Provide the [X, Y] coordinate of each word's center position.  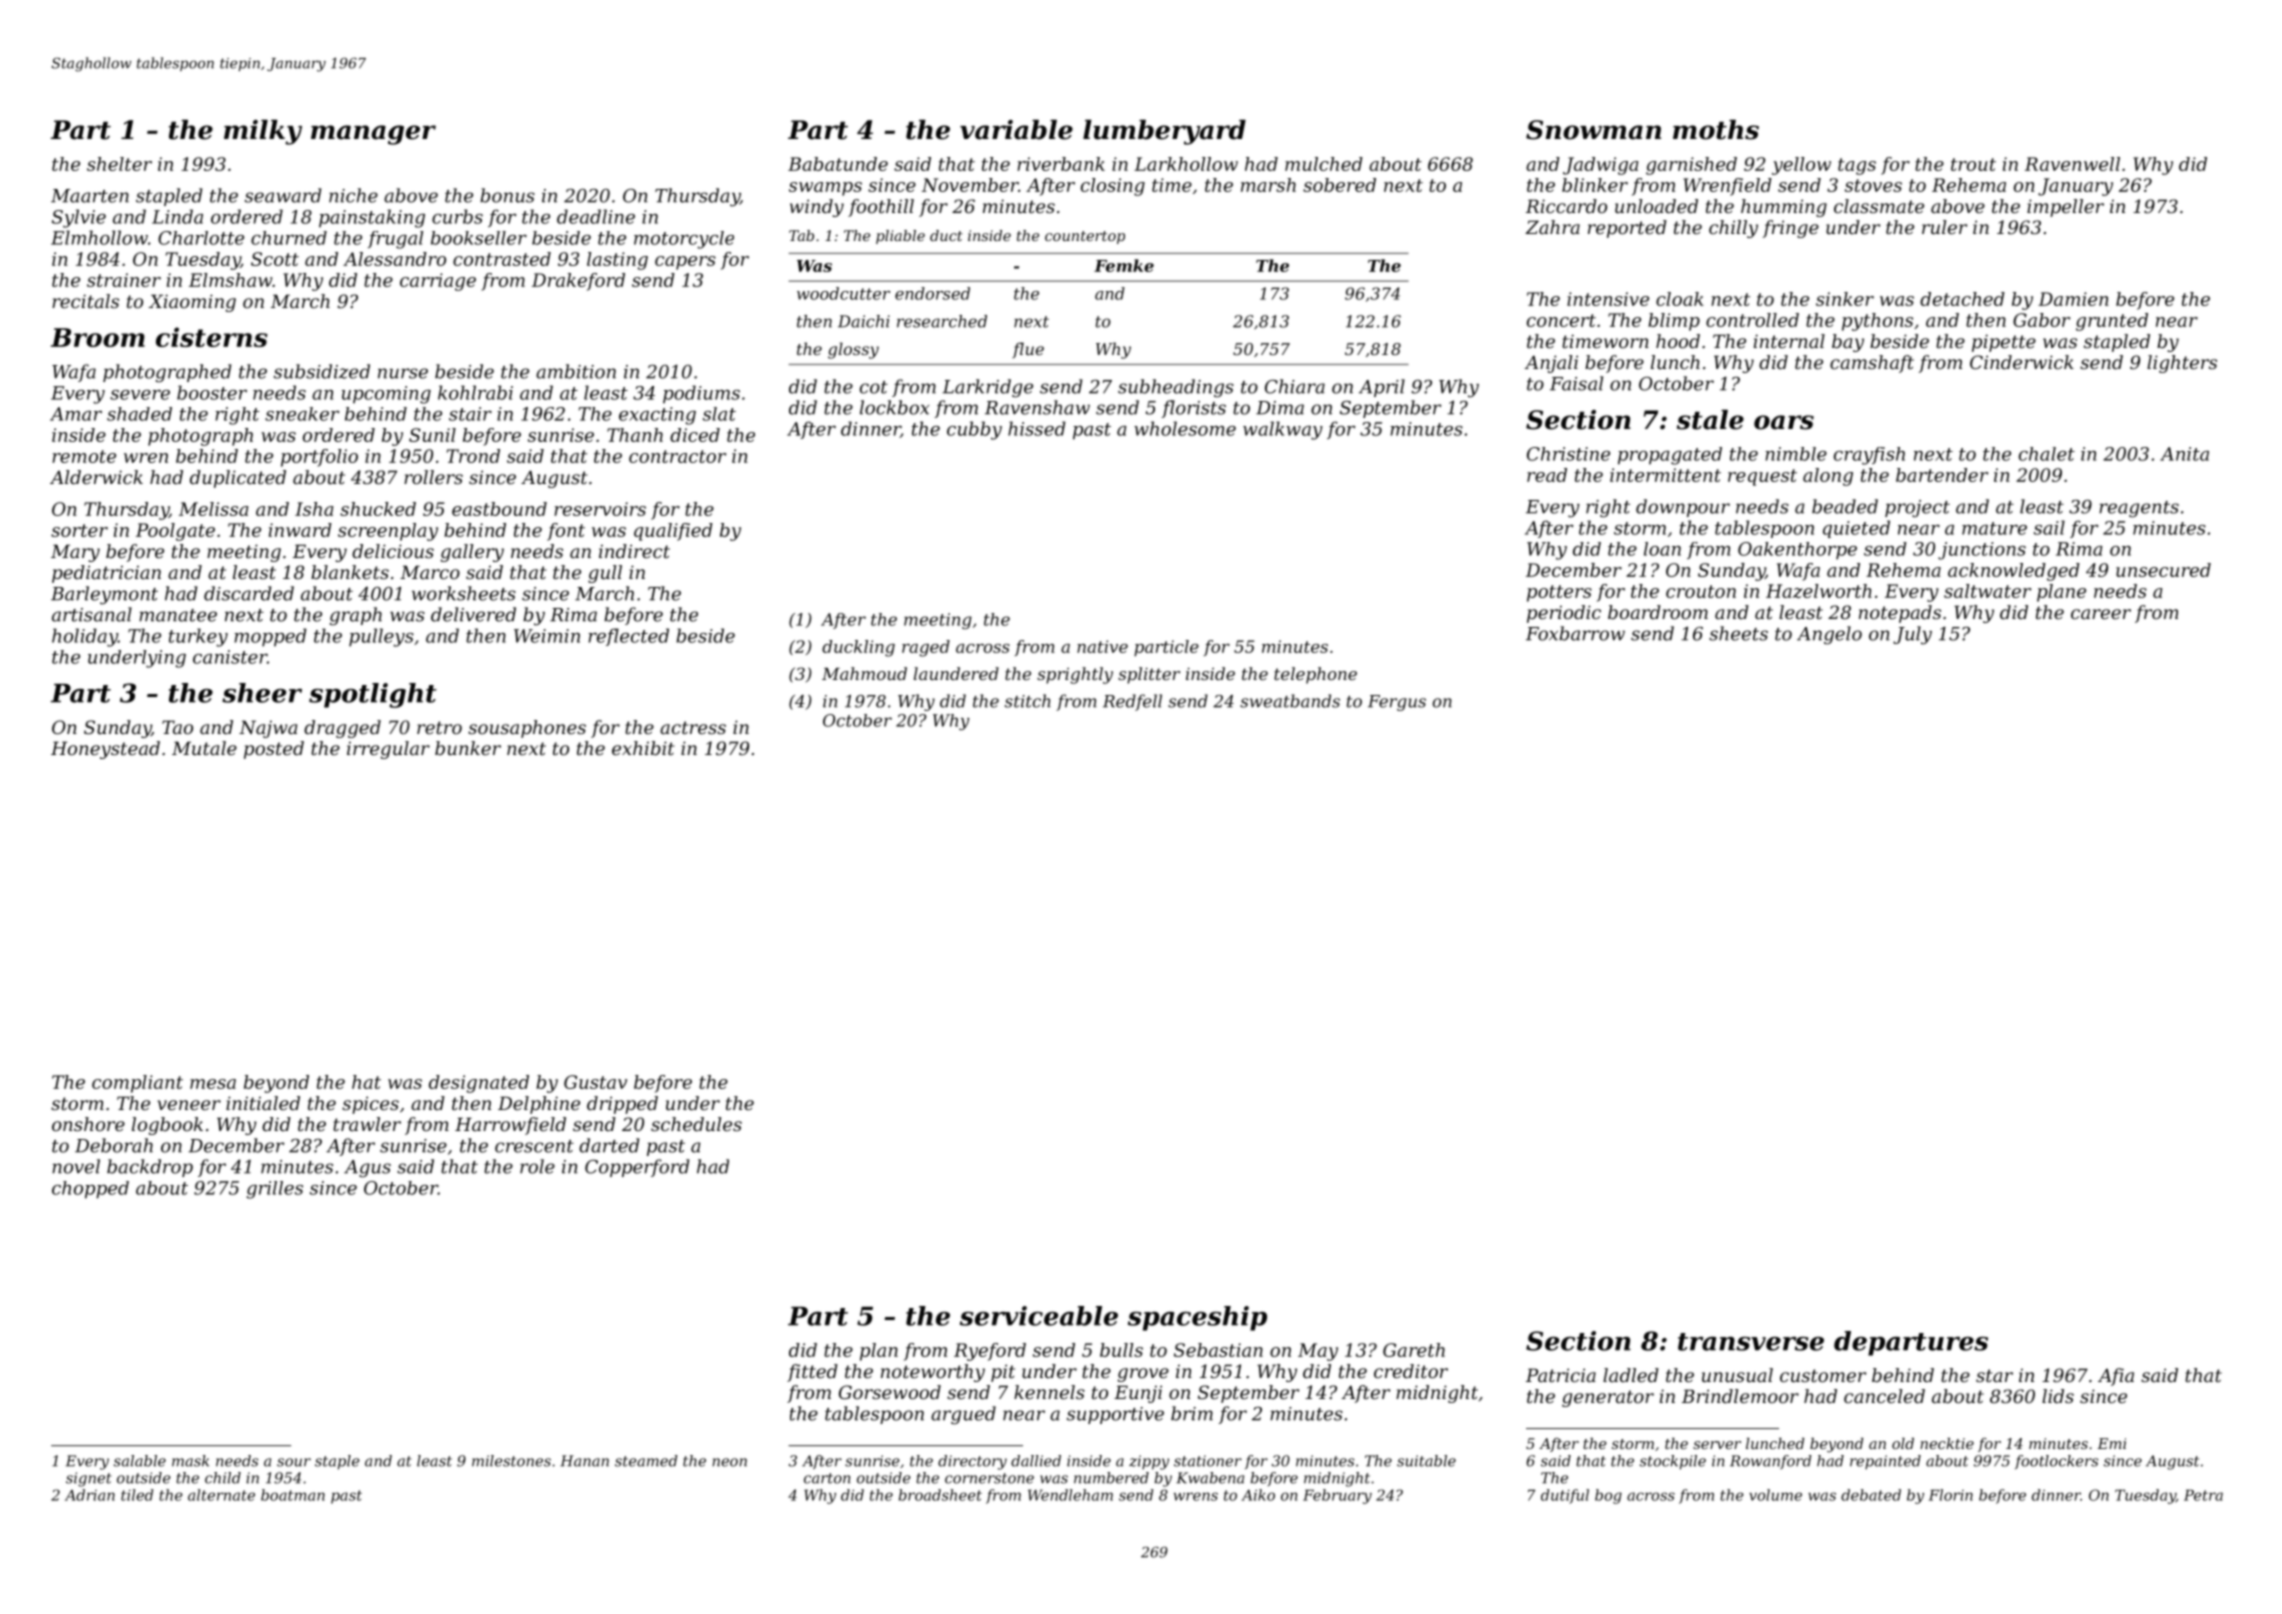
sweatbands [1290, 701]
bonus [507, 195]
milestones [511, 1461]
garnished [1691, 166]
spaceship [1197, 1318]
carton [827, 1478]
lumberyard [1164, 132]
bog [1608, 1496]
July [1912, 635]
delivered [473, 614]
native [1102, 646]
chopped [90, 1190]
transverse [1751, 1342]
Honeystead [105, 750]
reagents [2139, 509]
